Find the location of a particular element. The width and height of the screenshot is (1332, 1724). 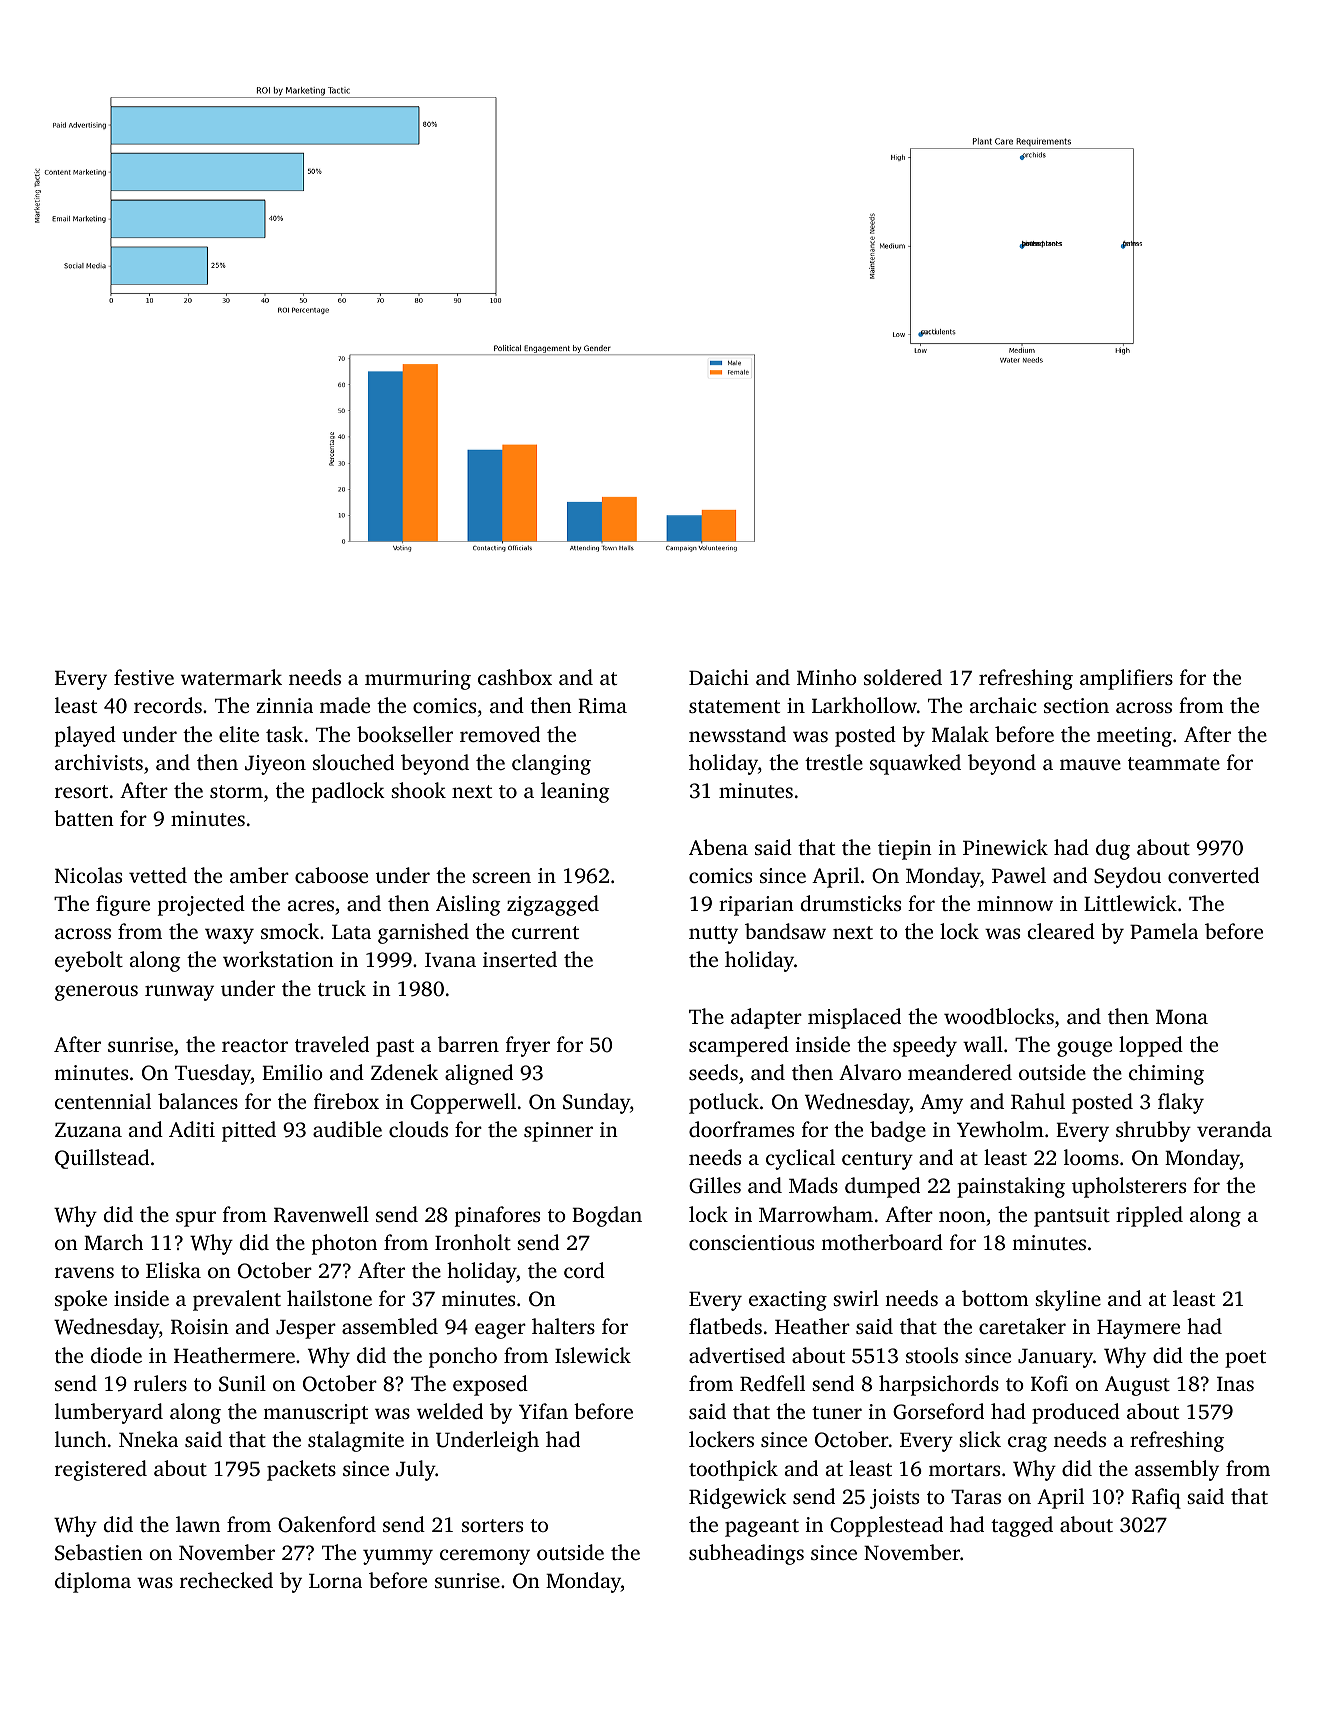

Yewholm is located at coordinates (1000, 1129).
